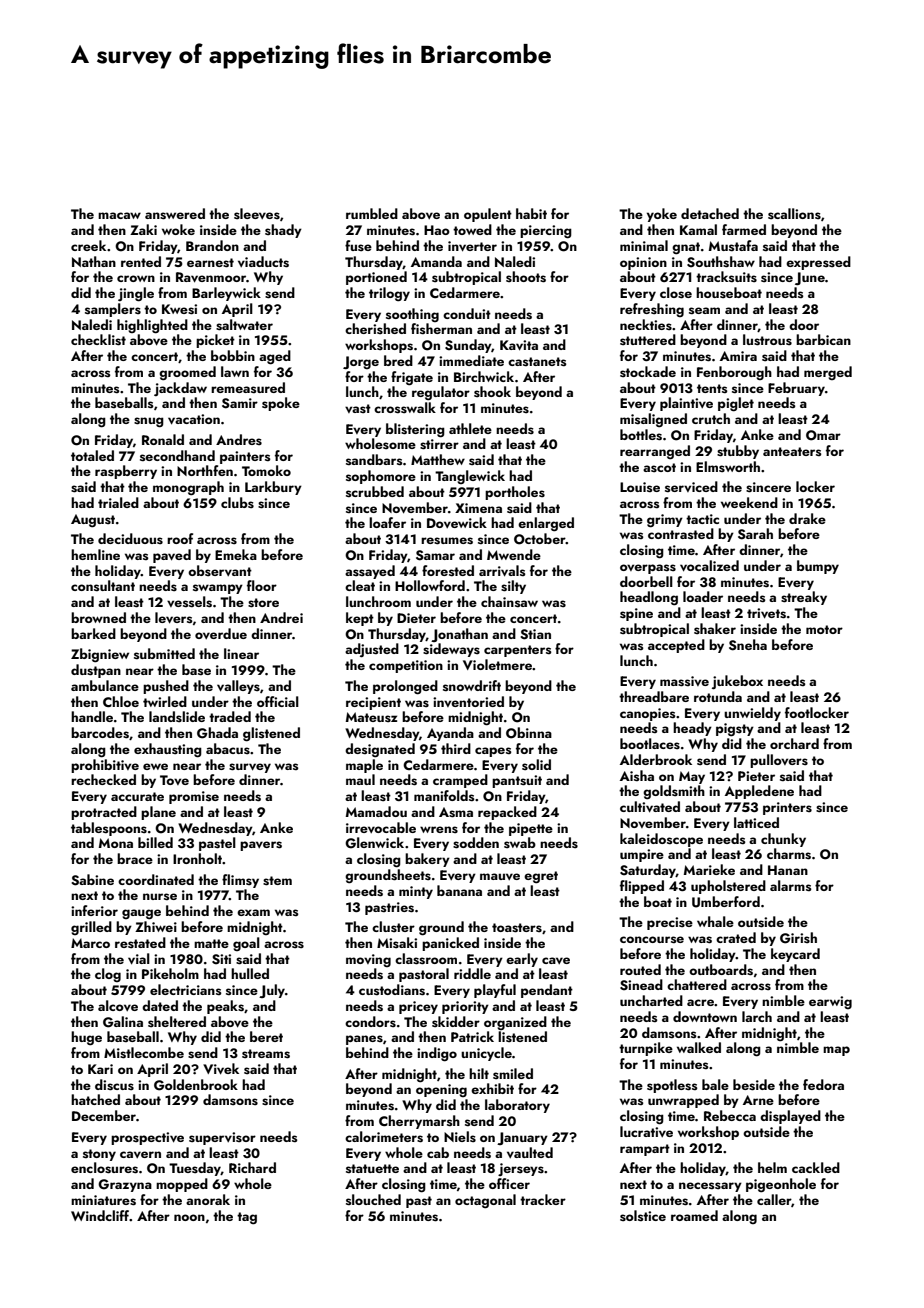 Image resolution: width=924 pixels, height=1308 pixels. Describe the element at coordinates (485, 1201) in the screenshot. I see `octagonal` at that location.
